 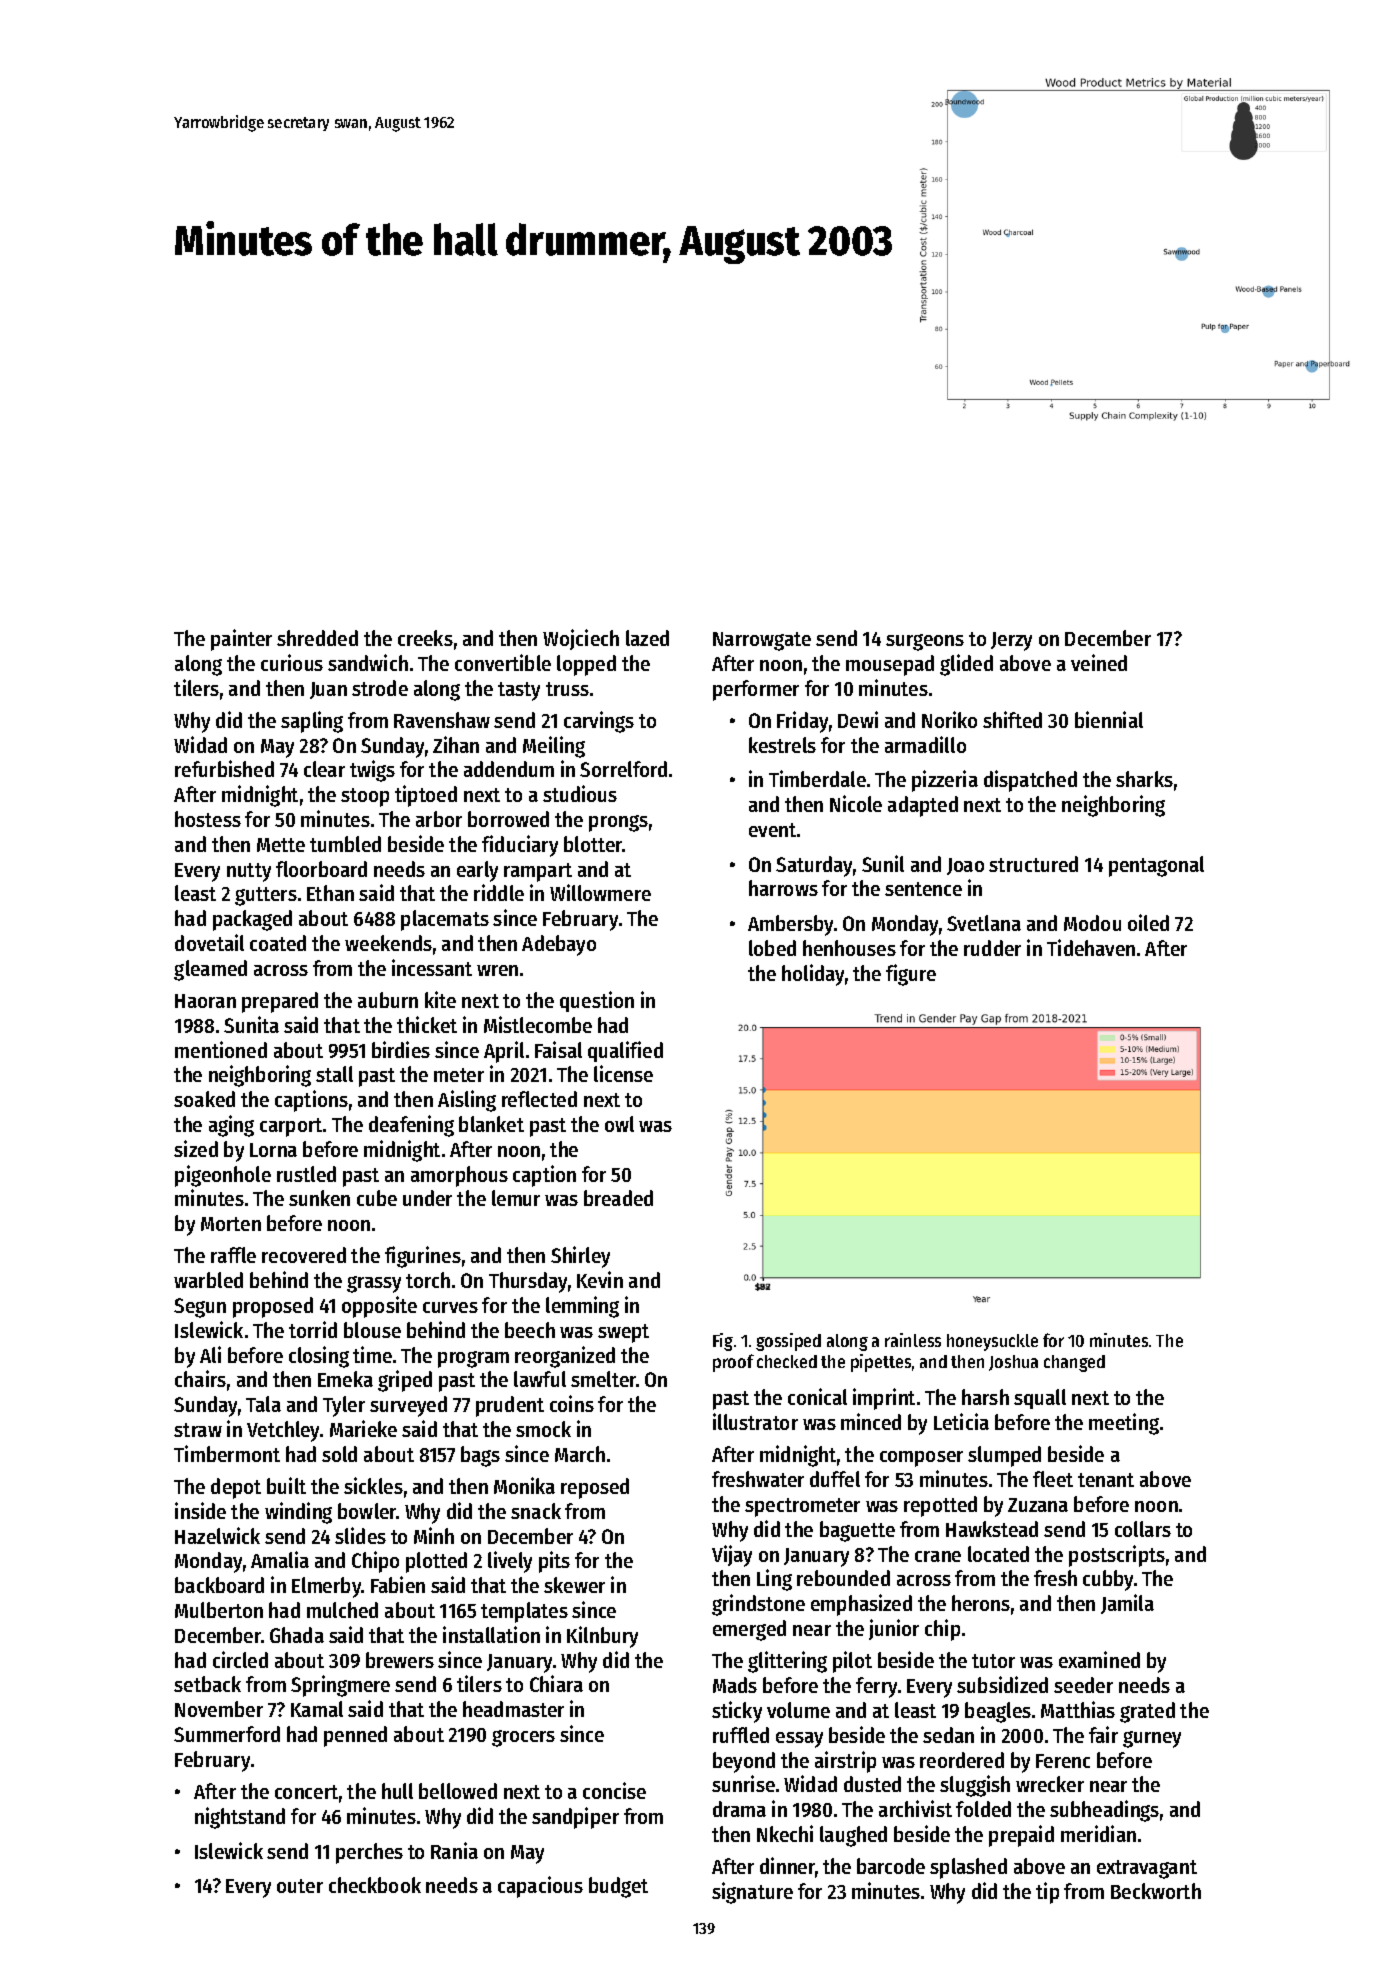 I want to click on honeysuckle, so click(x=992, y=1342).
